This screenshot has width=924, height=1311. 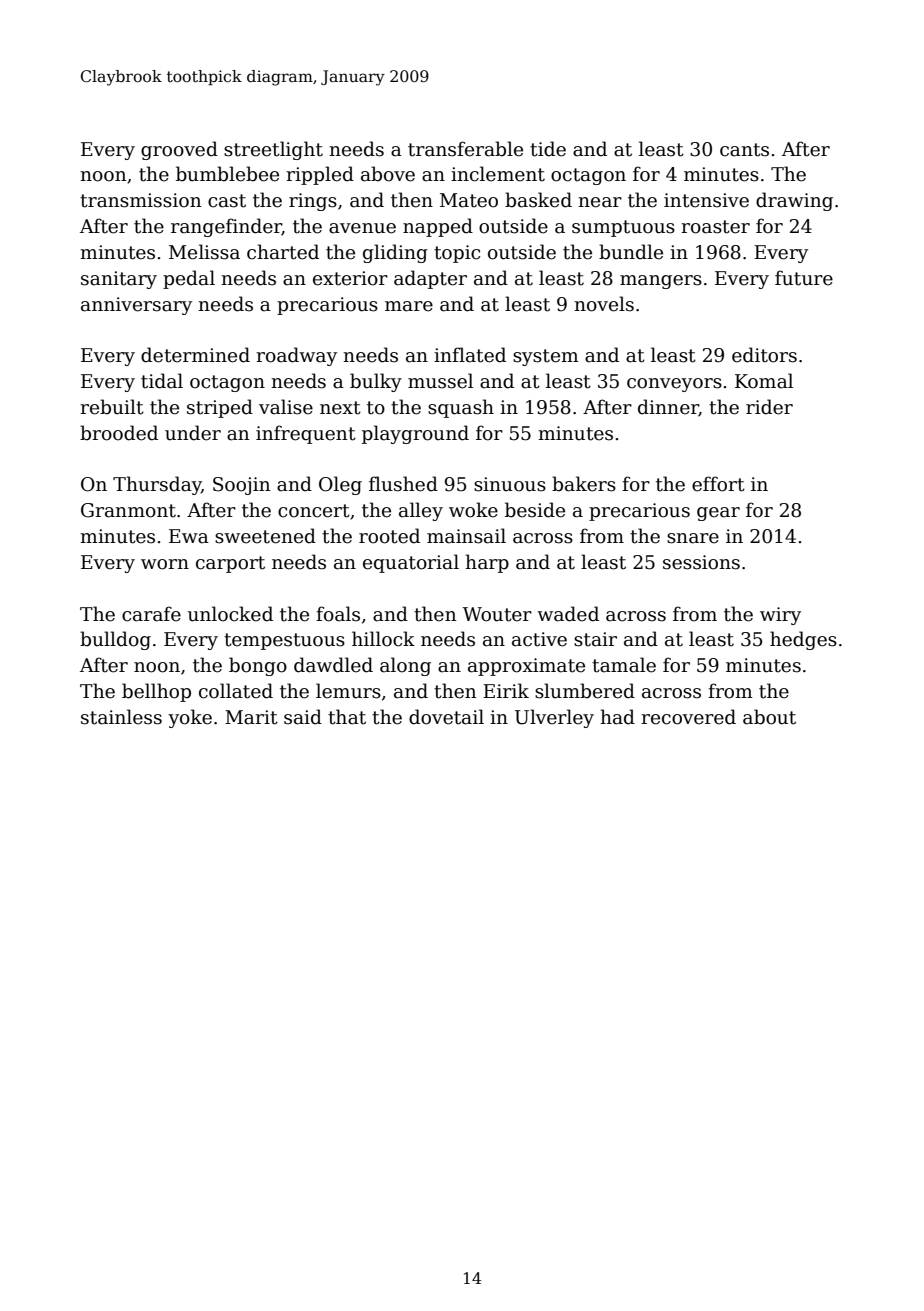 I want to click on had, so click(x=617, y=717).
